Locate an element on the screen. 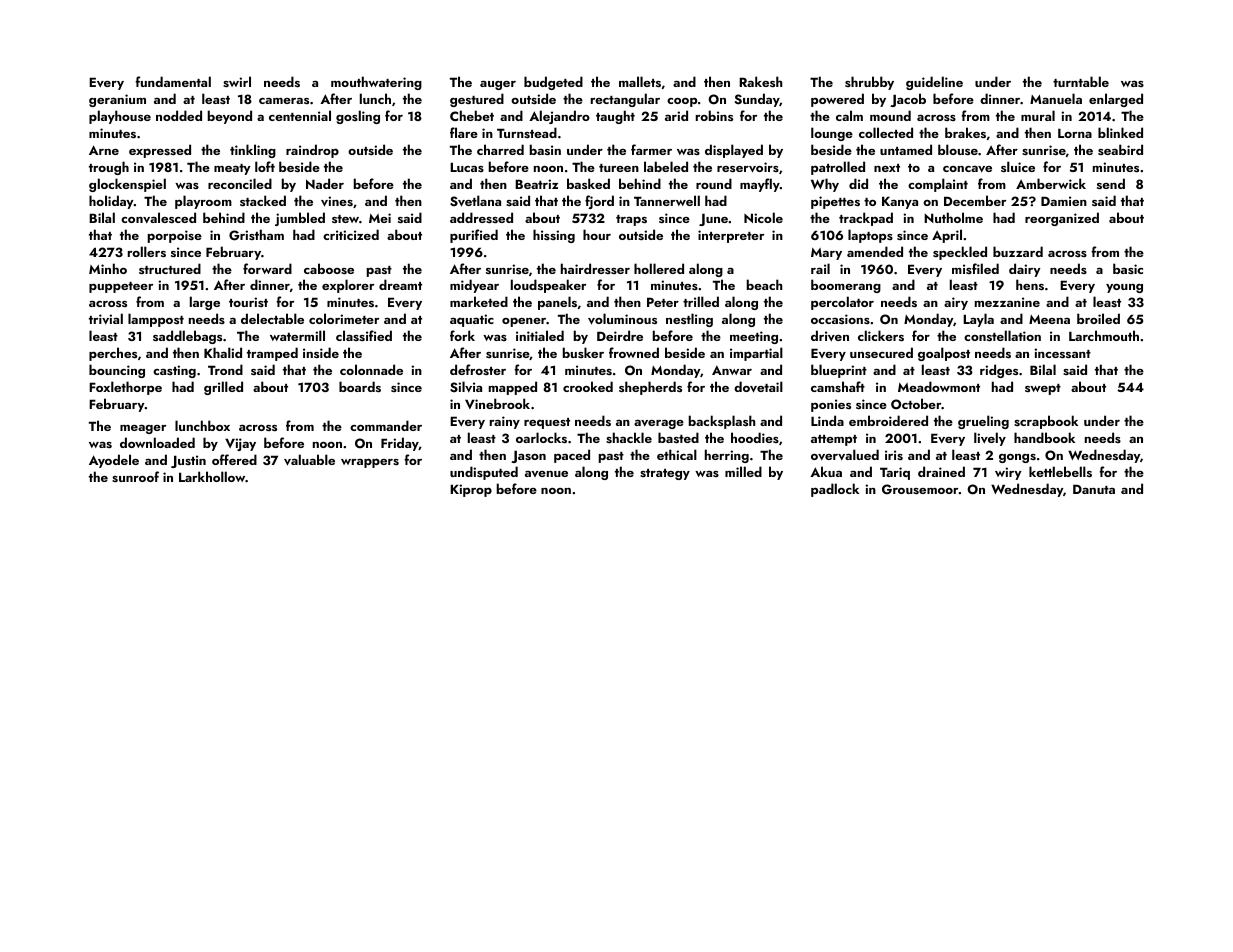  puppeteer is located at coordinates (121, 287).
